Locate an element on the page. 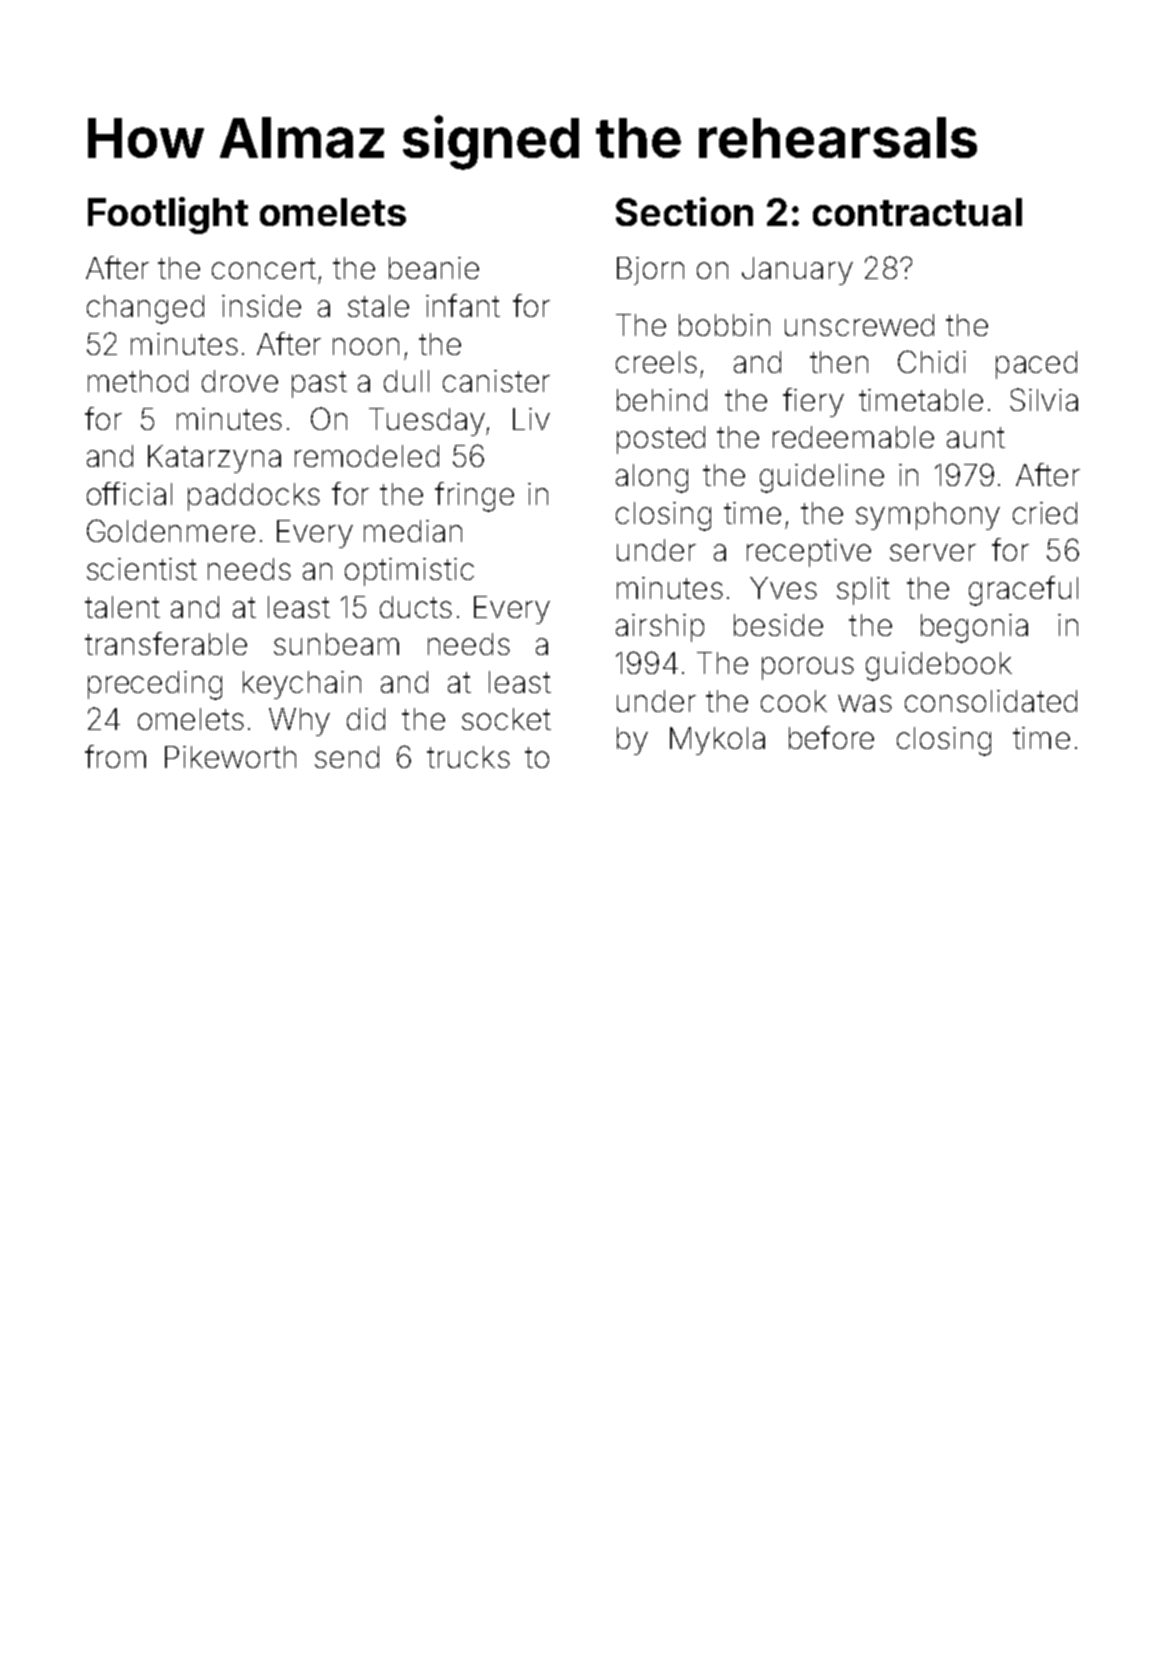  optimistic is located at coordinates (409, 572).
